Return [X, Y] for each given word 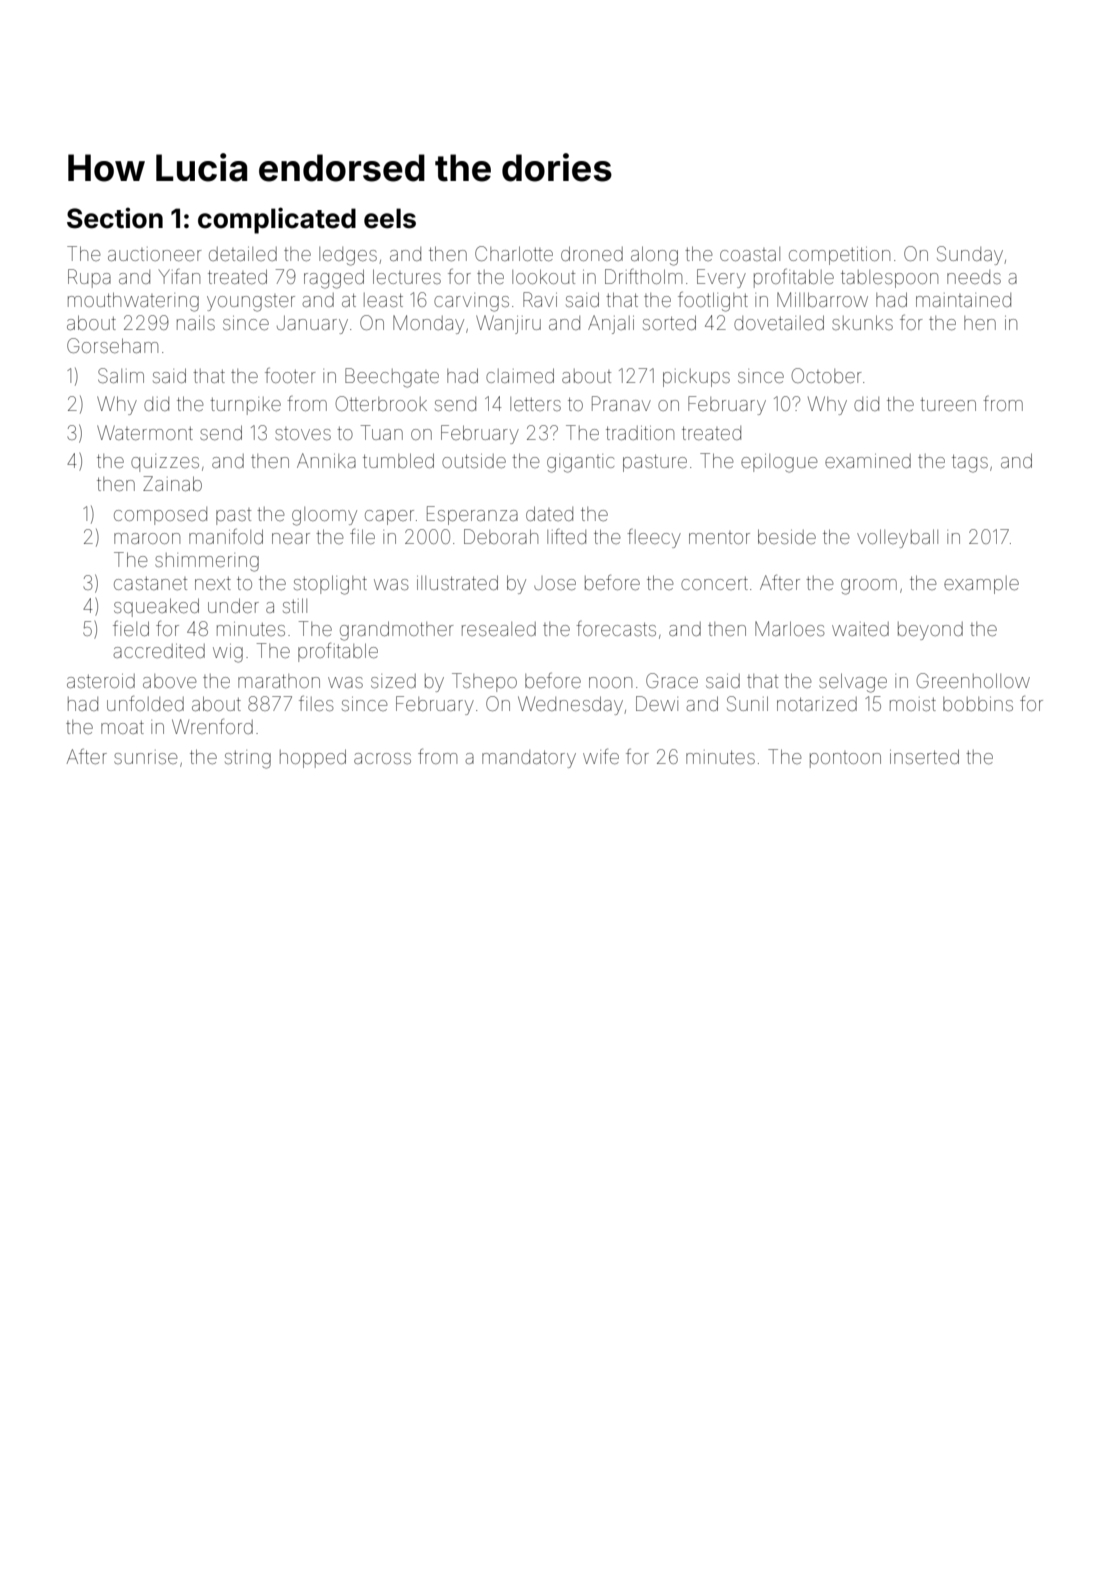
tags [970, 464]
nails [196, 323]
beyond [930, 631]
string [248, 759]
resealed [499, 629]
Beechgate [392, 378]
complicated [277, 220]
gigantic [580, 463]
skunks [862, 322]
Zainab [172, 483]
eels [390, 218]
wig [228, 653]
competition [839, 256]
